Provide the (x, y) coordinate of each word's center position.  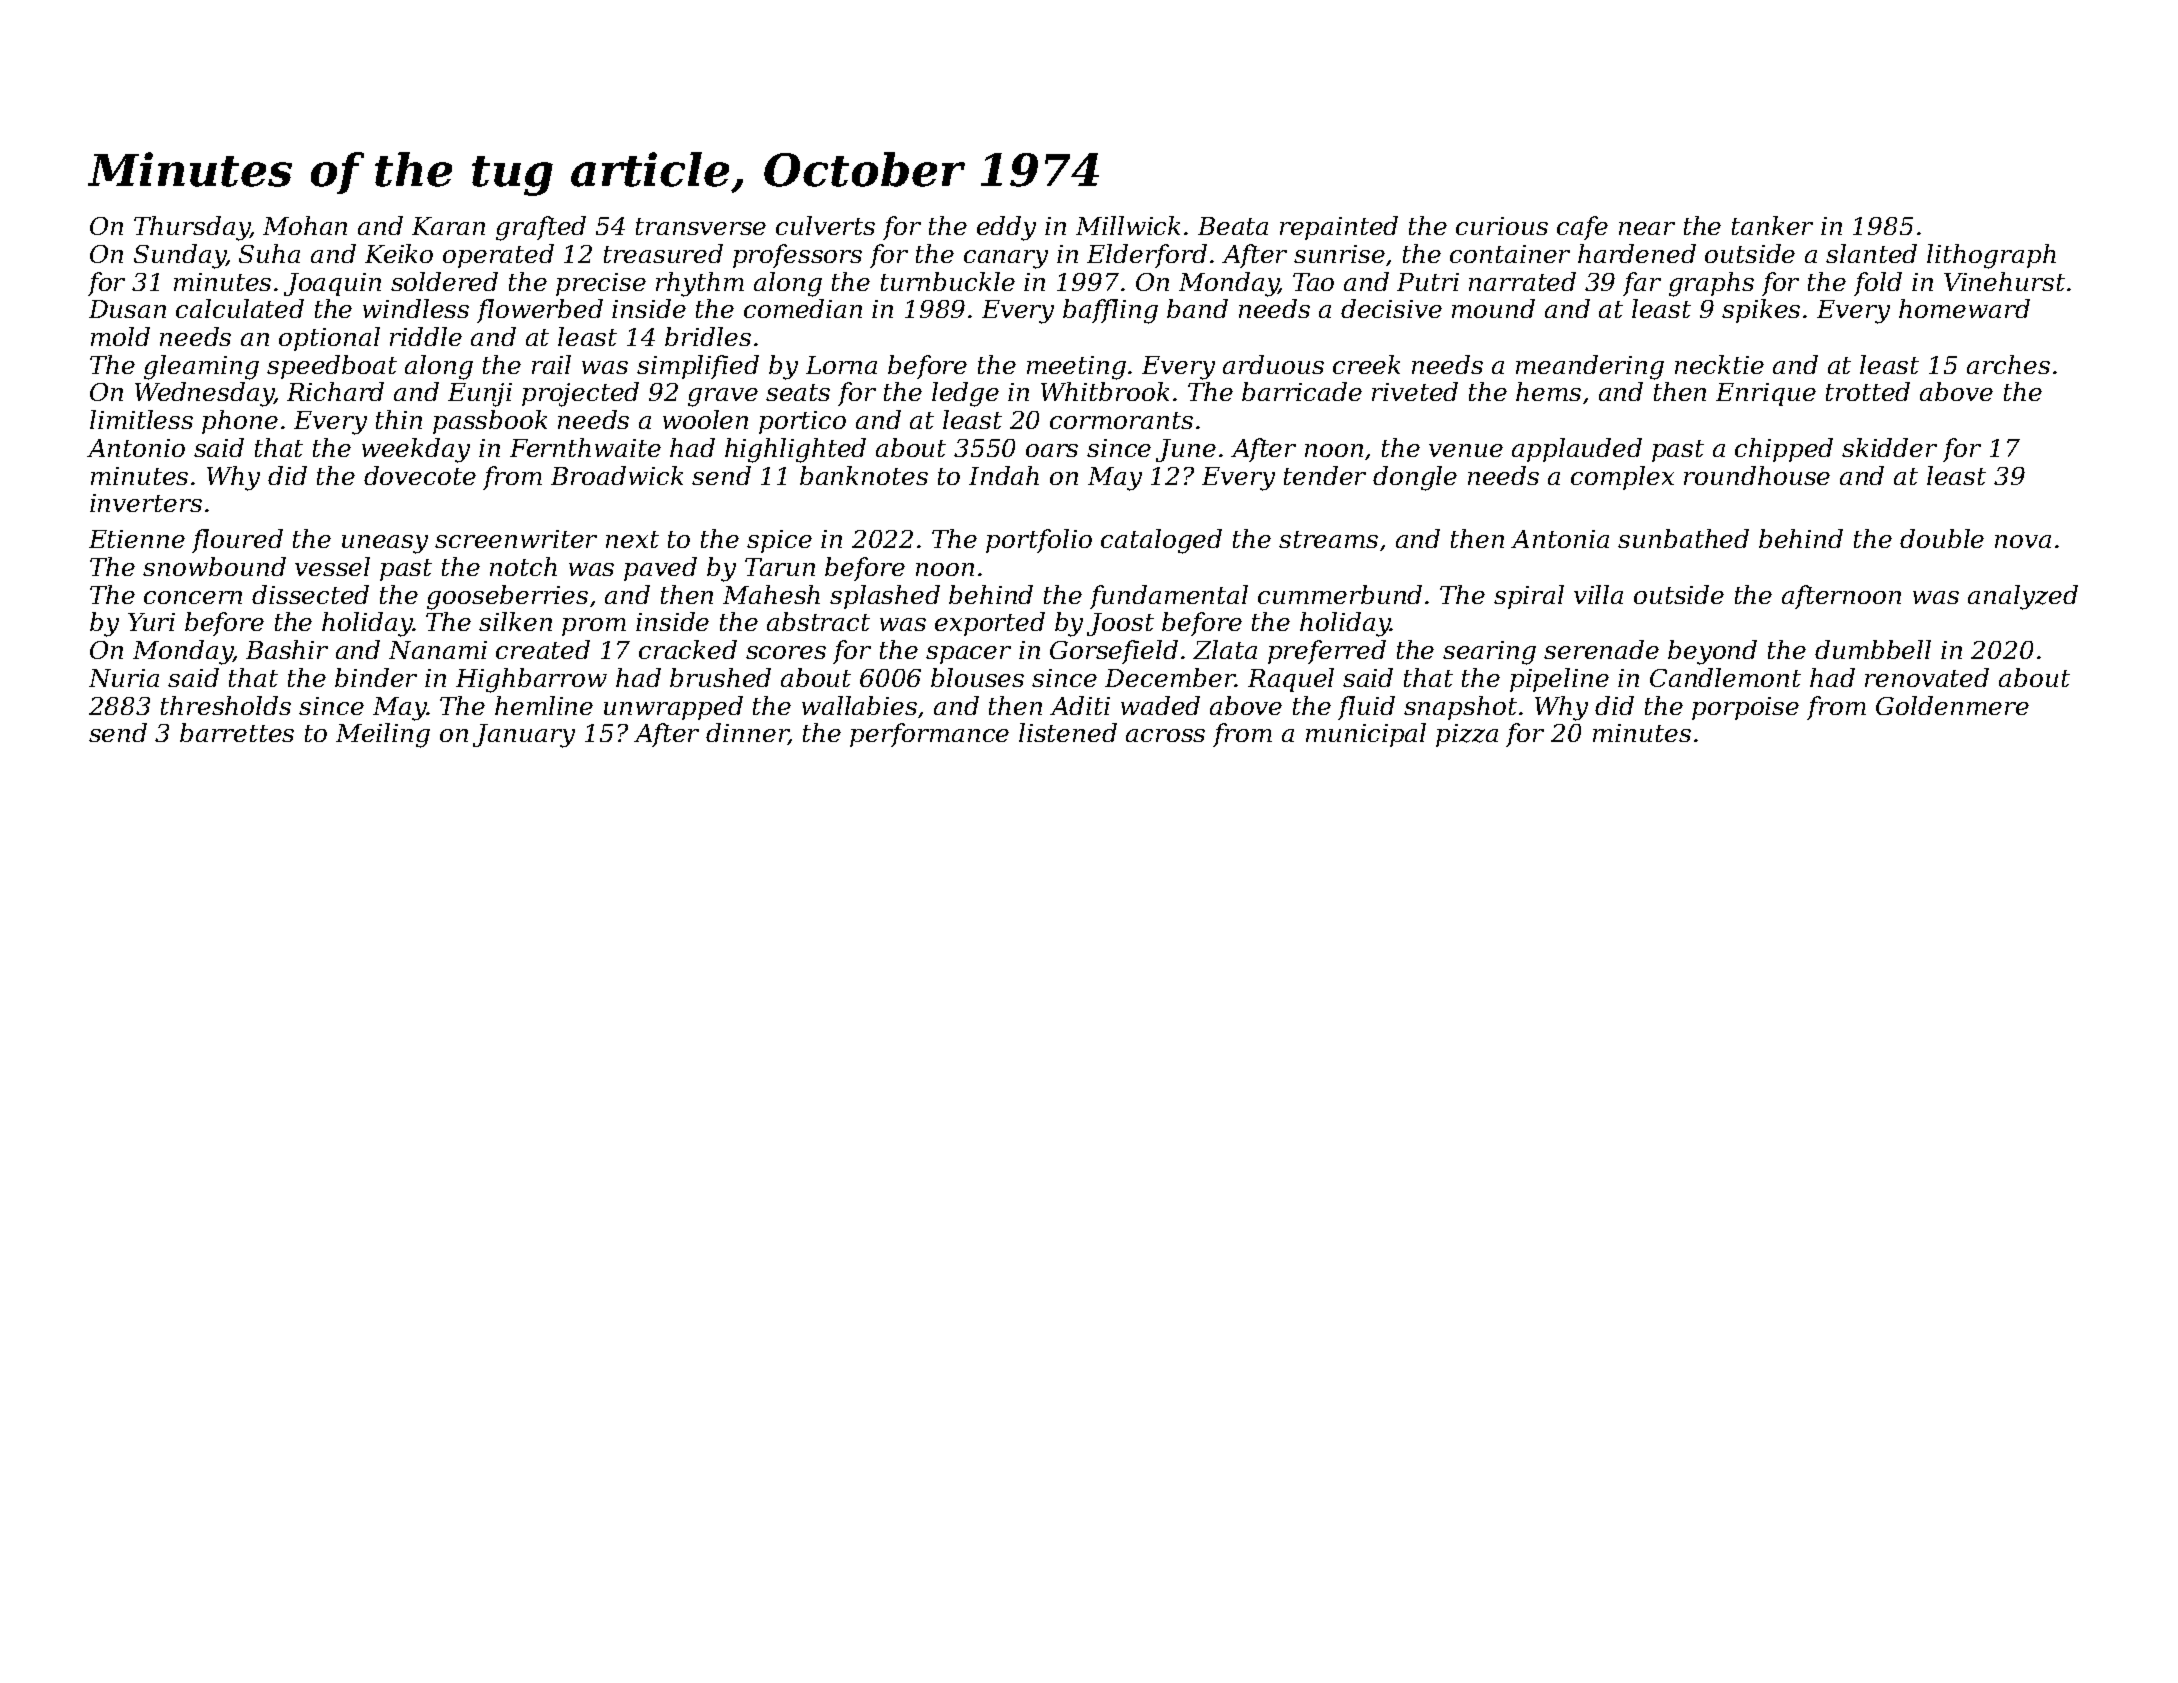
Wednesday (204, 394)
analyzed (2023, 597)
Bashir (287, 649)
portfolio (1039, 541)
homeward (1964, 308)
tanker (1772, 225)
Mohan (305, 225)
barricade (1302, 391)
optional (329, 339)
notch (523, 566)
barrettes (237, 732)
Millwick (1128, 225)
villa (1598, 594)
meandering (1590, 367)
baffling (1110, 311)
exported (990, 624)
